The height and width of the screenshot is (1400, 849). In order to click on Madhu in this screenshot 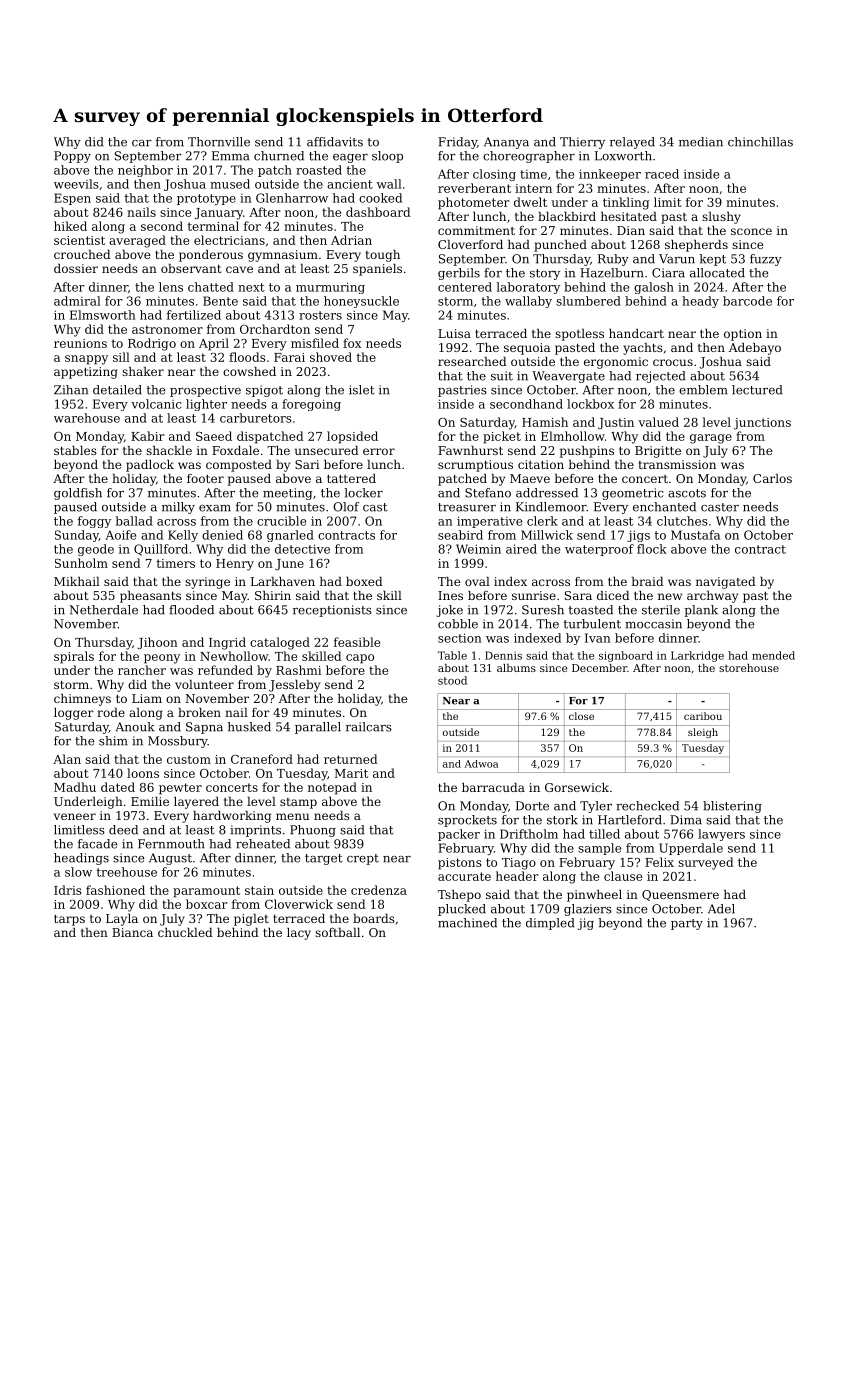, I will do `click(75, 787)`.
